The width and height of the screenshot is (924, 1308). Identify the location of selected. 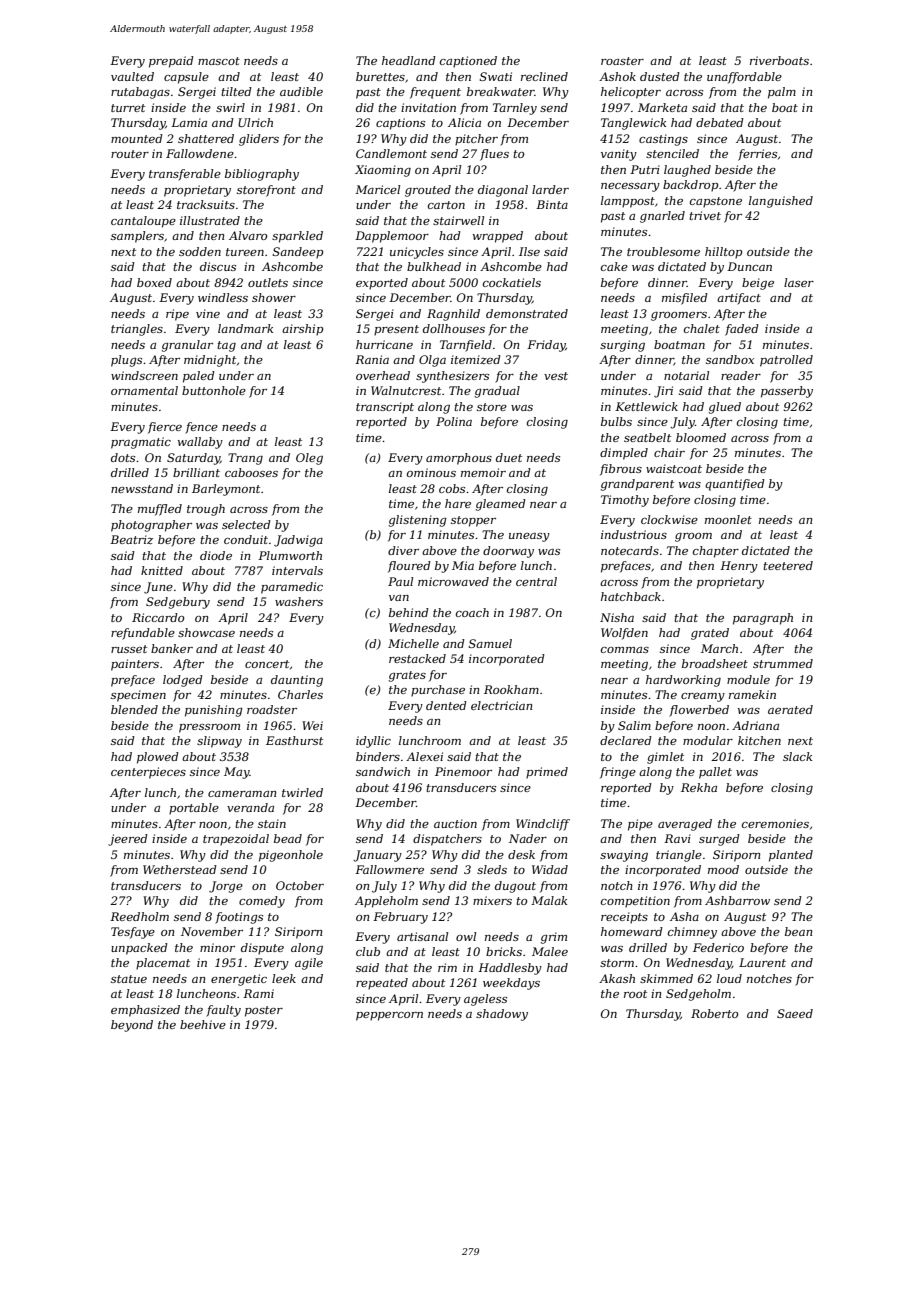
(246, 524).
